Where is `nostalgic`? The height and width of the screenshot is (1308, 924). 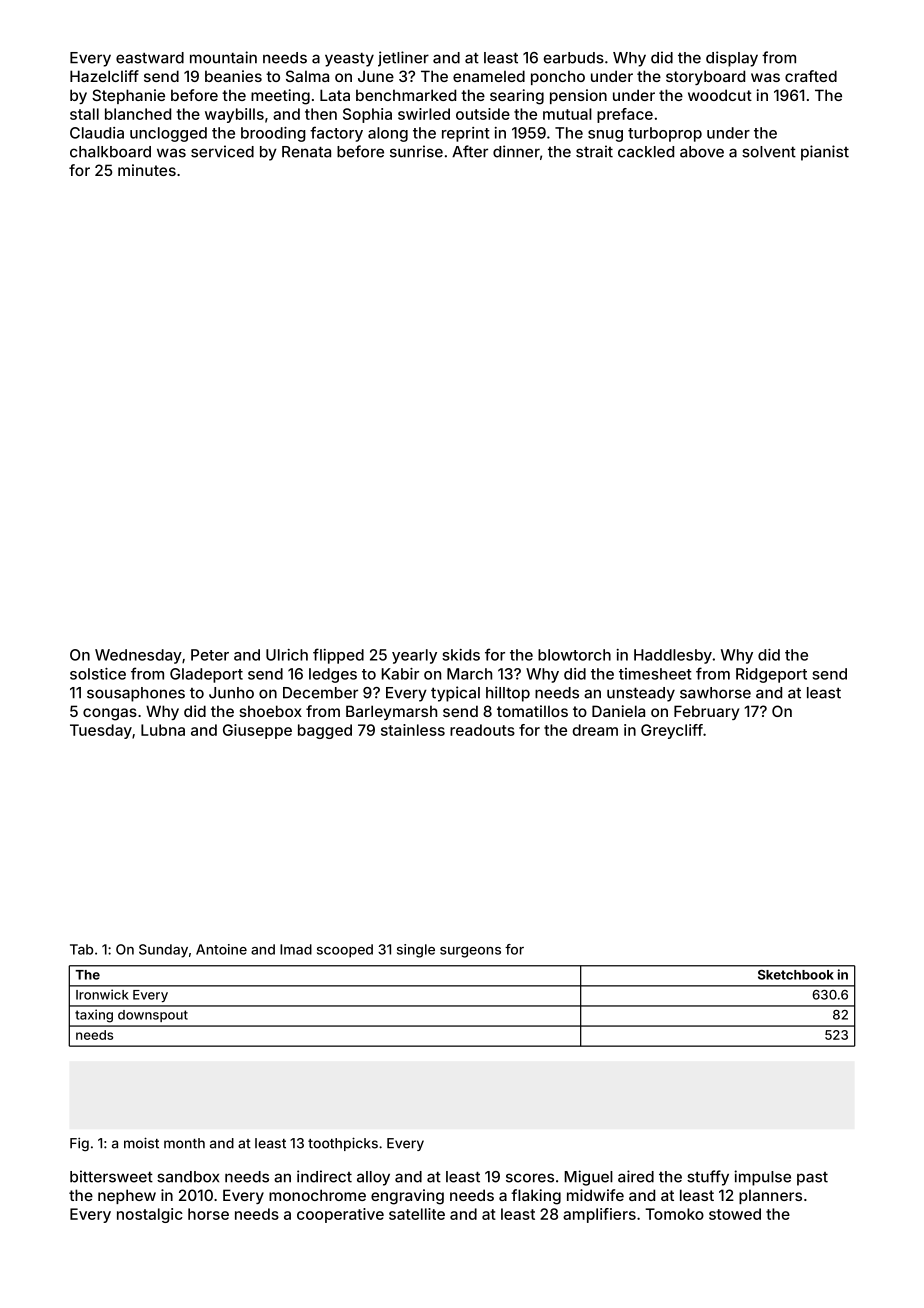
nostalgic is located at coordinates (150, 1215).
